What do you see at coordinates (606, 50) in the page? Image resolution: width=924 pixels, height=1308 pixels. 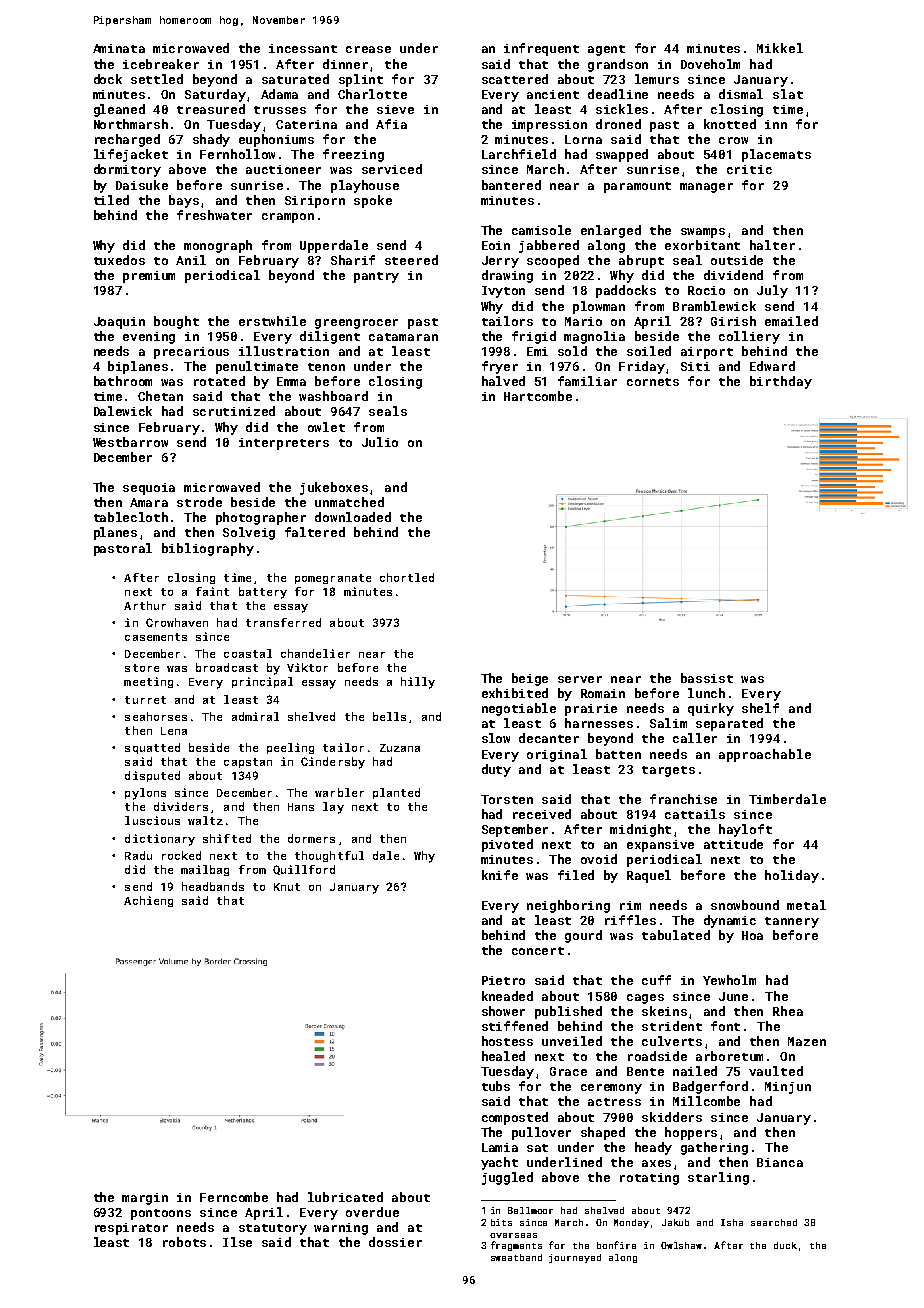 I see `agent` at bounding box center [606, 50].
